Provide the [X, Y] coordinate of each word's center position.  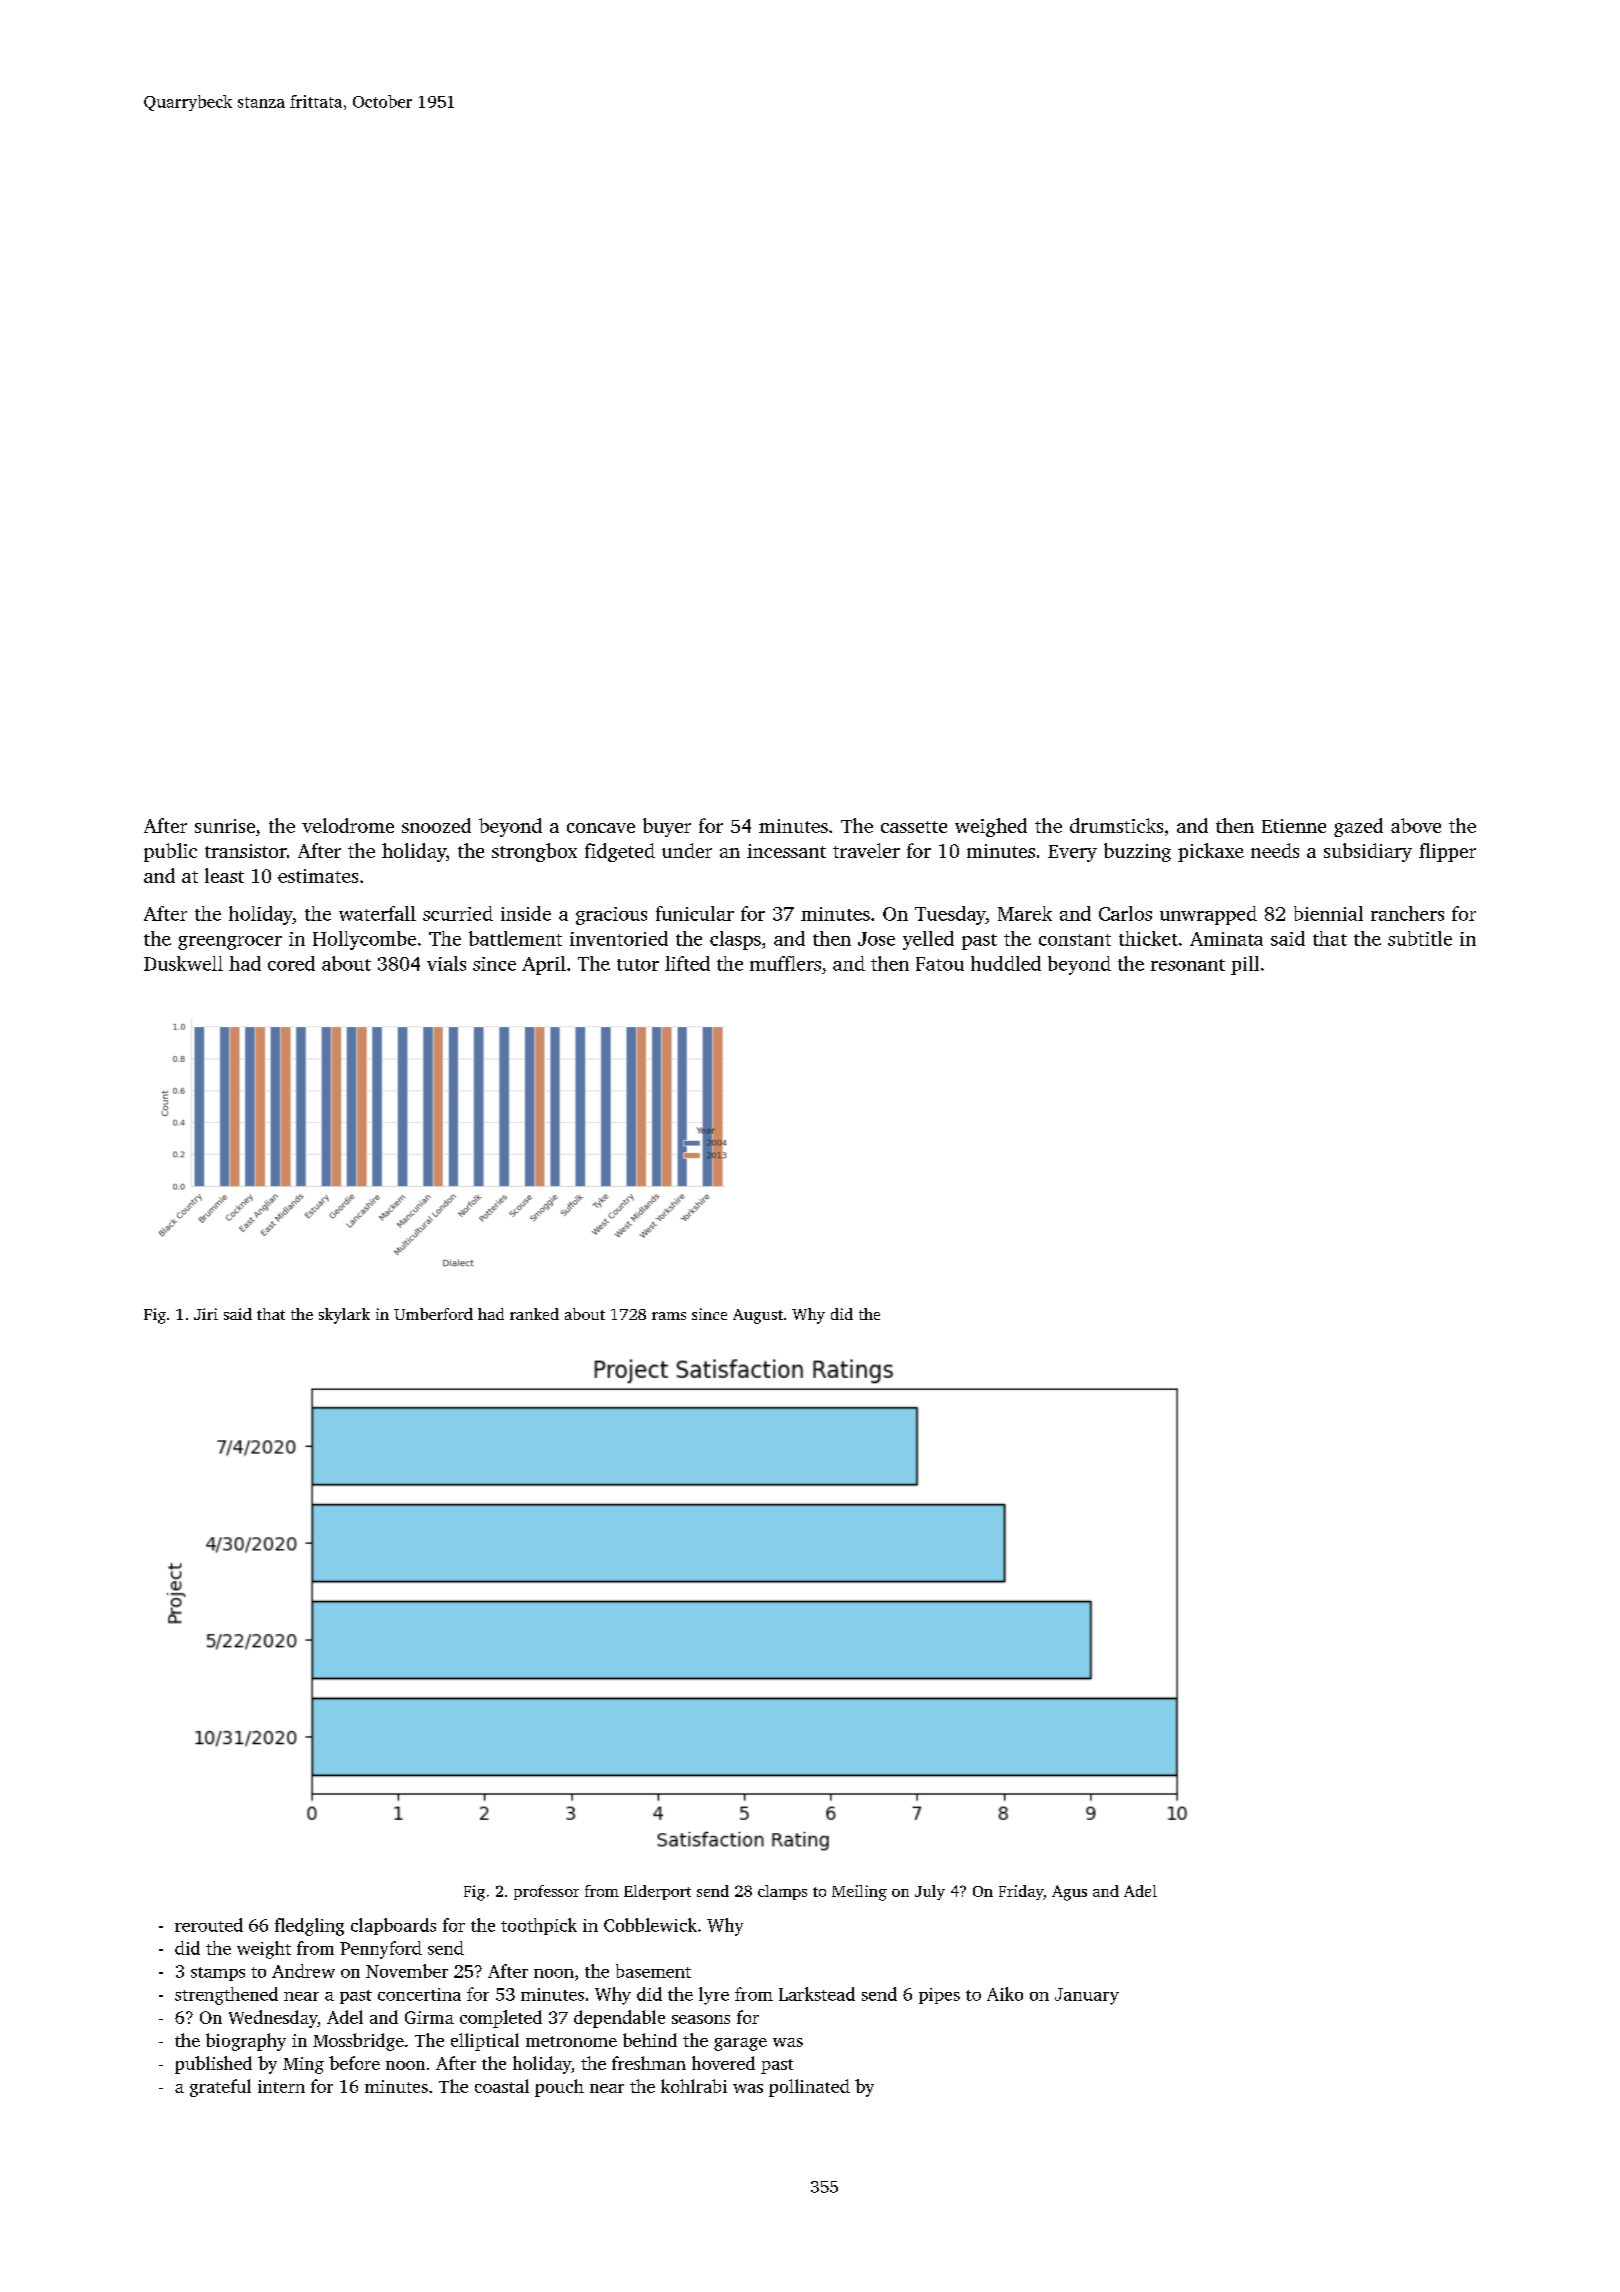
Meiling [859, 1893]
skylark [344, 1316]
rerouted [209, 1925]
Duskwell [183, 963]
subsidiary [1368, 852]
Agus [1069, 1893]
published [213, 2065]
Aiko [1005, 1994]
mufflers [785, 963]
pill [1245, 965]
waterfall [377, 913]
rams [669, 1316]
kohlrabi [694, 2086]
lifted [687, 963]
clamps [782, 1892]
